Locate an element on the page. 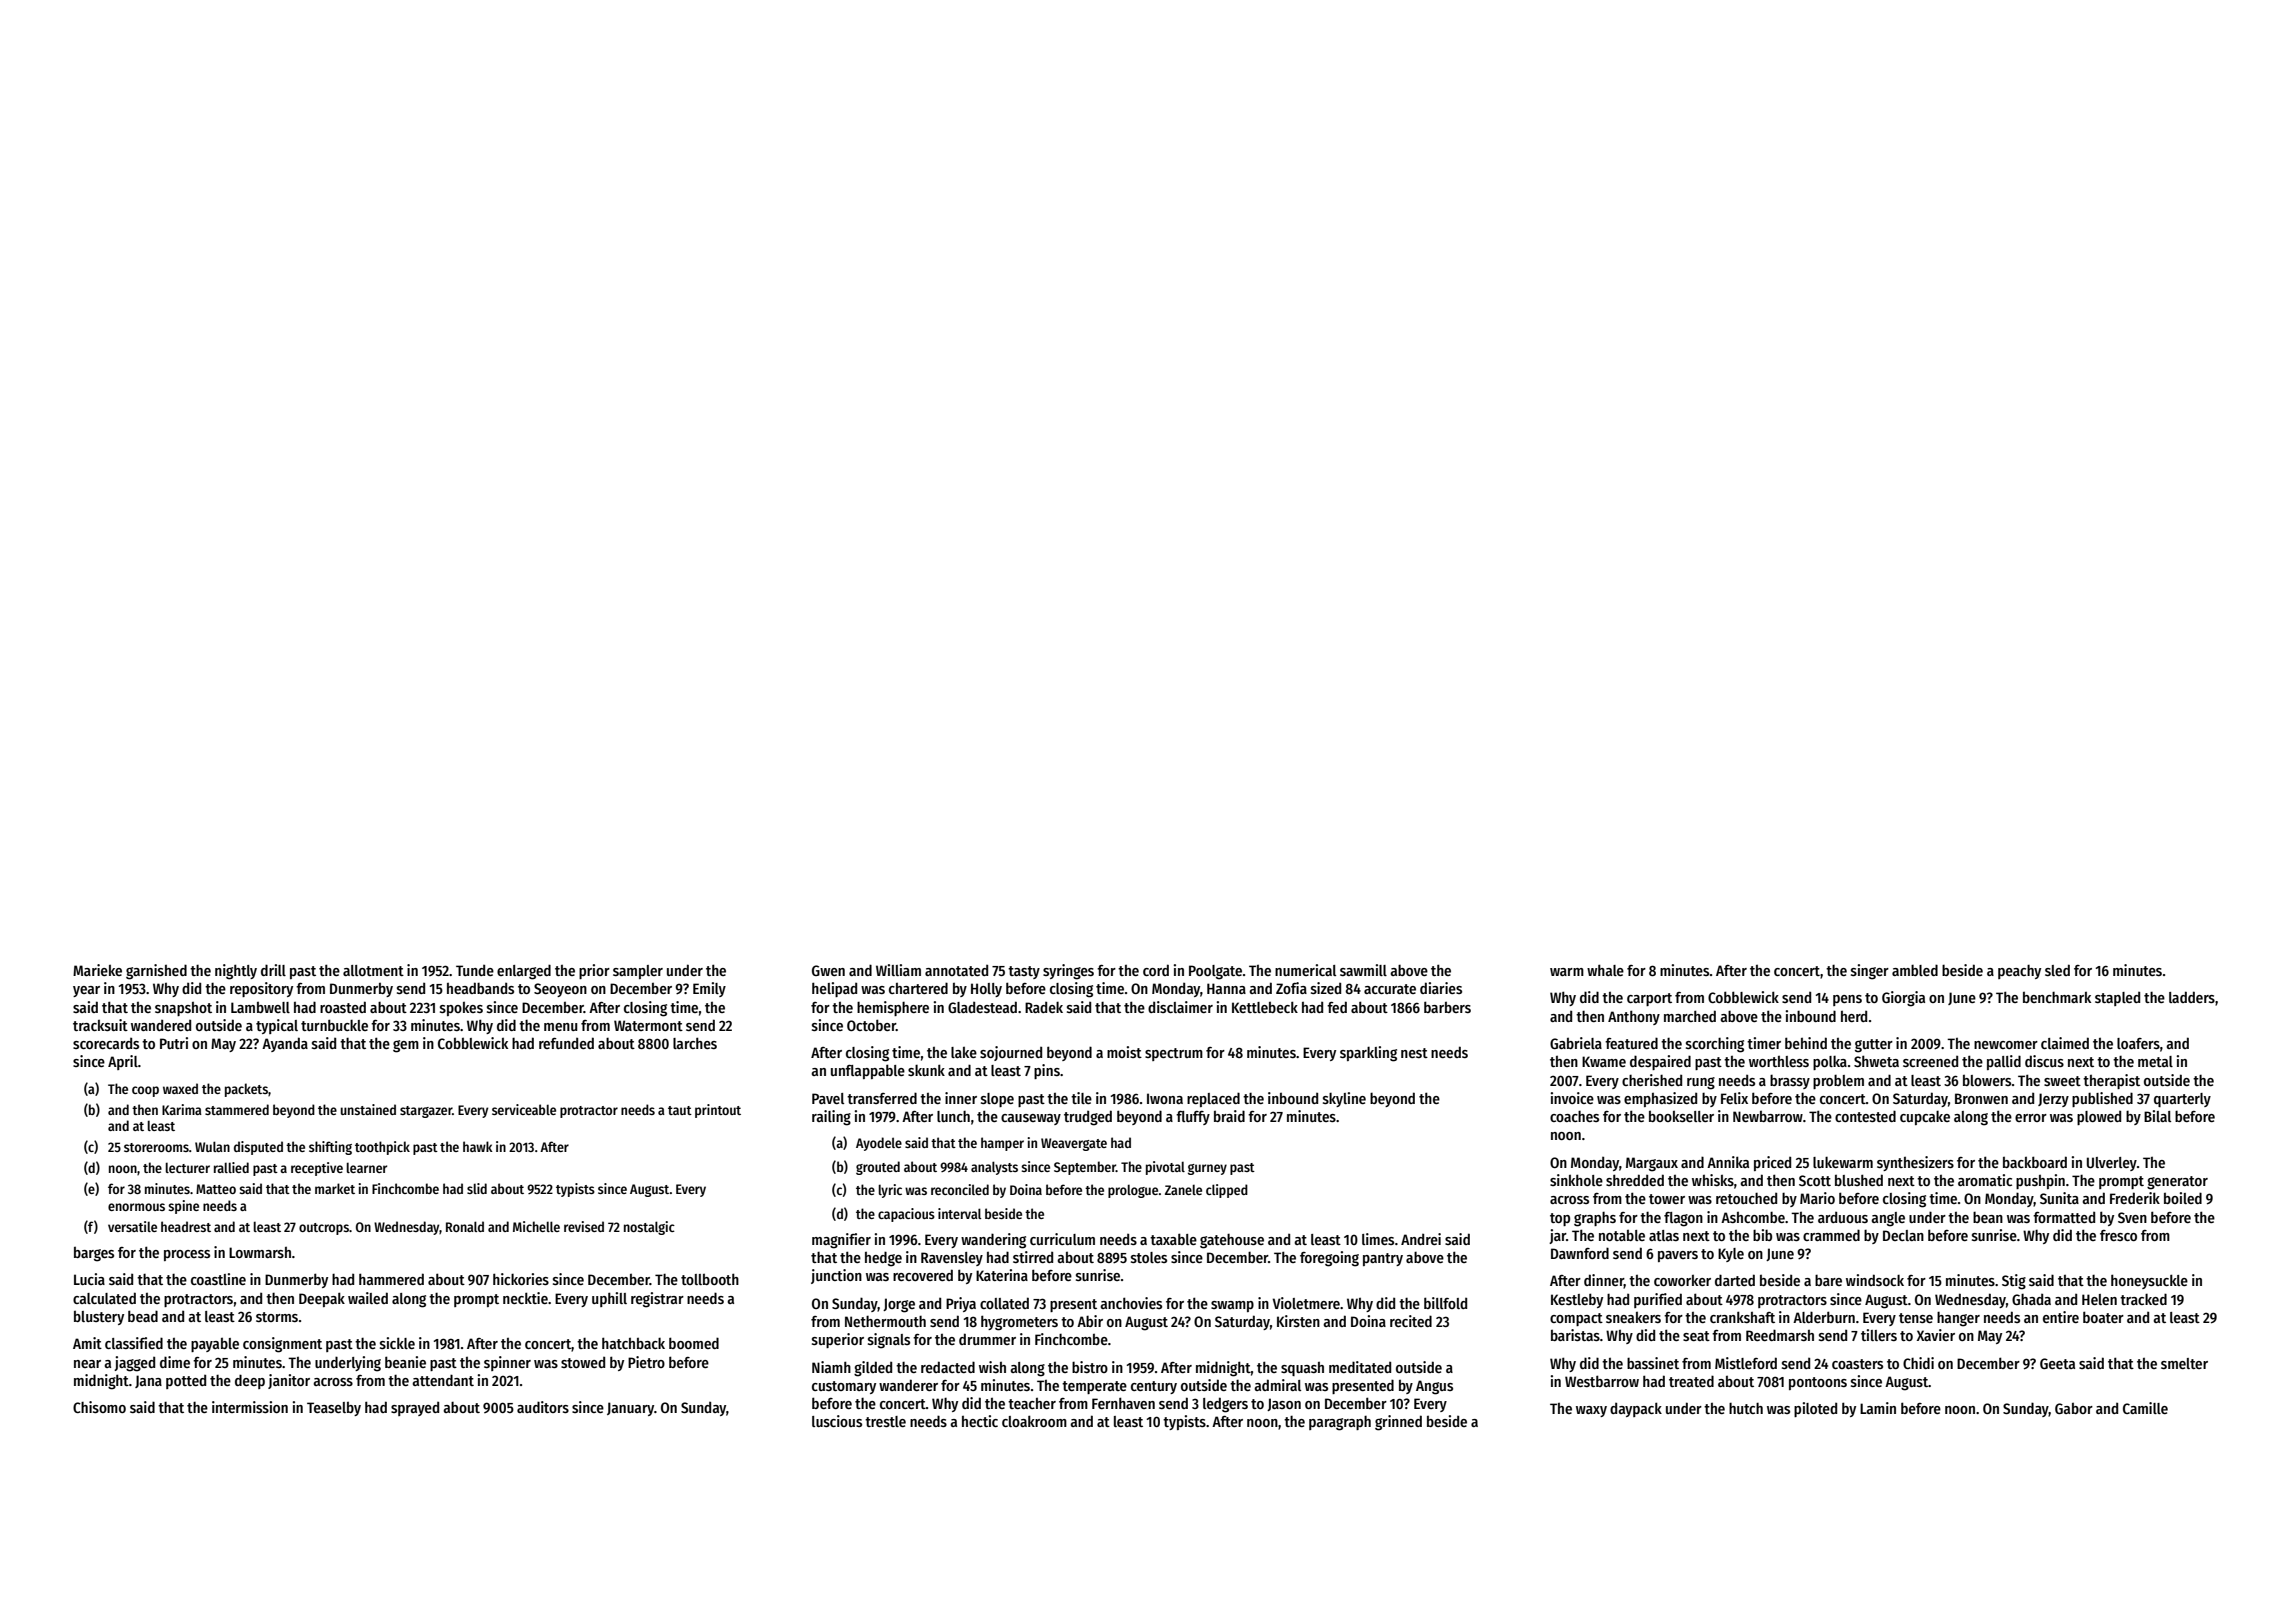  taxable is located at coordinates (1173, 1239).
